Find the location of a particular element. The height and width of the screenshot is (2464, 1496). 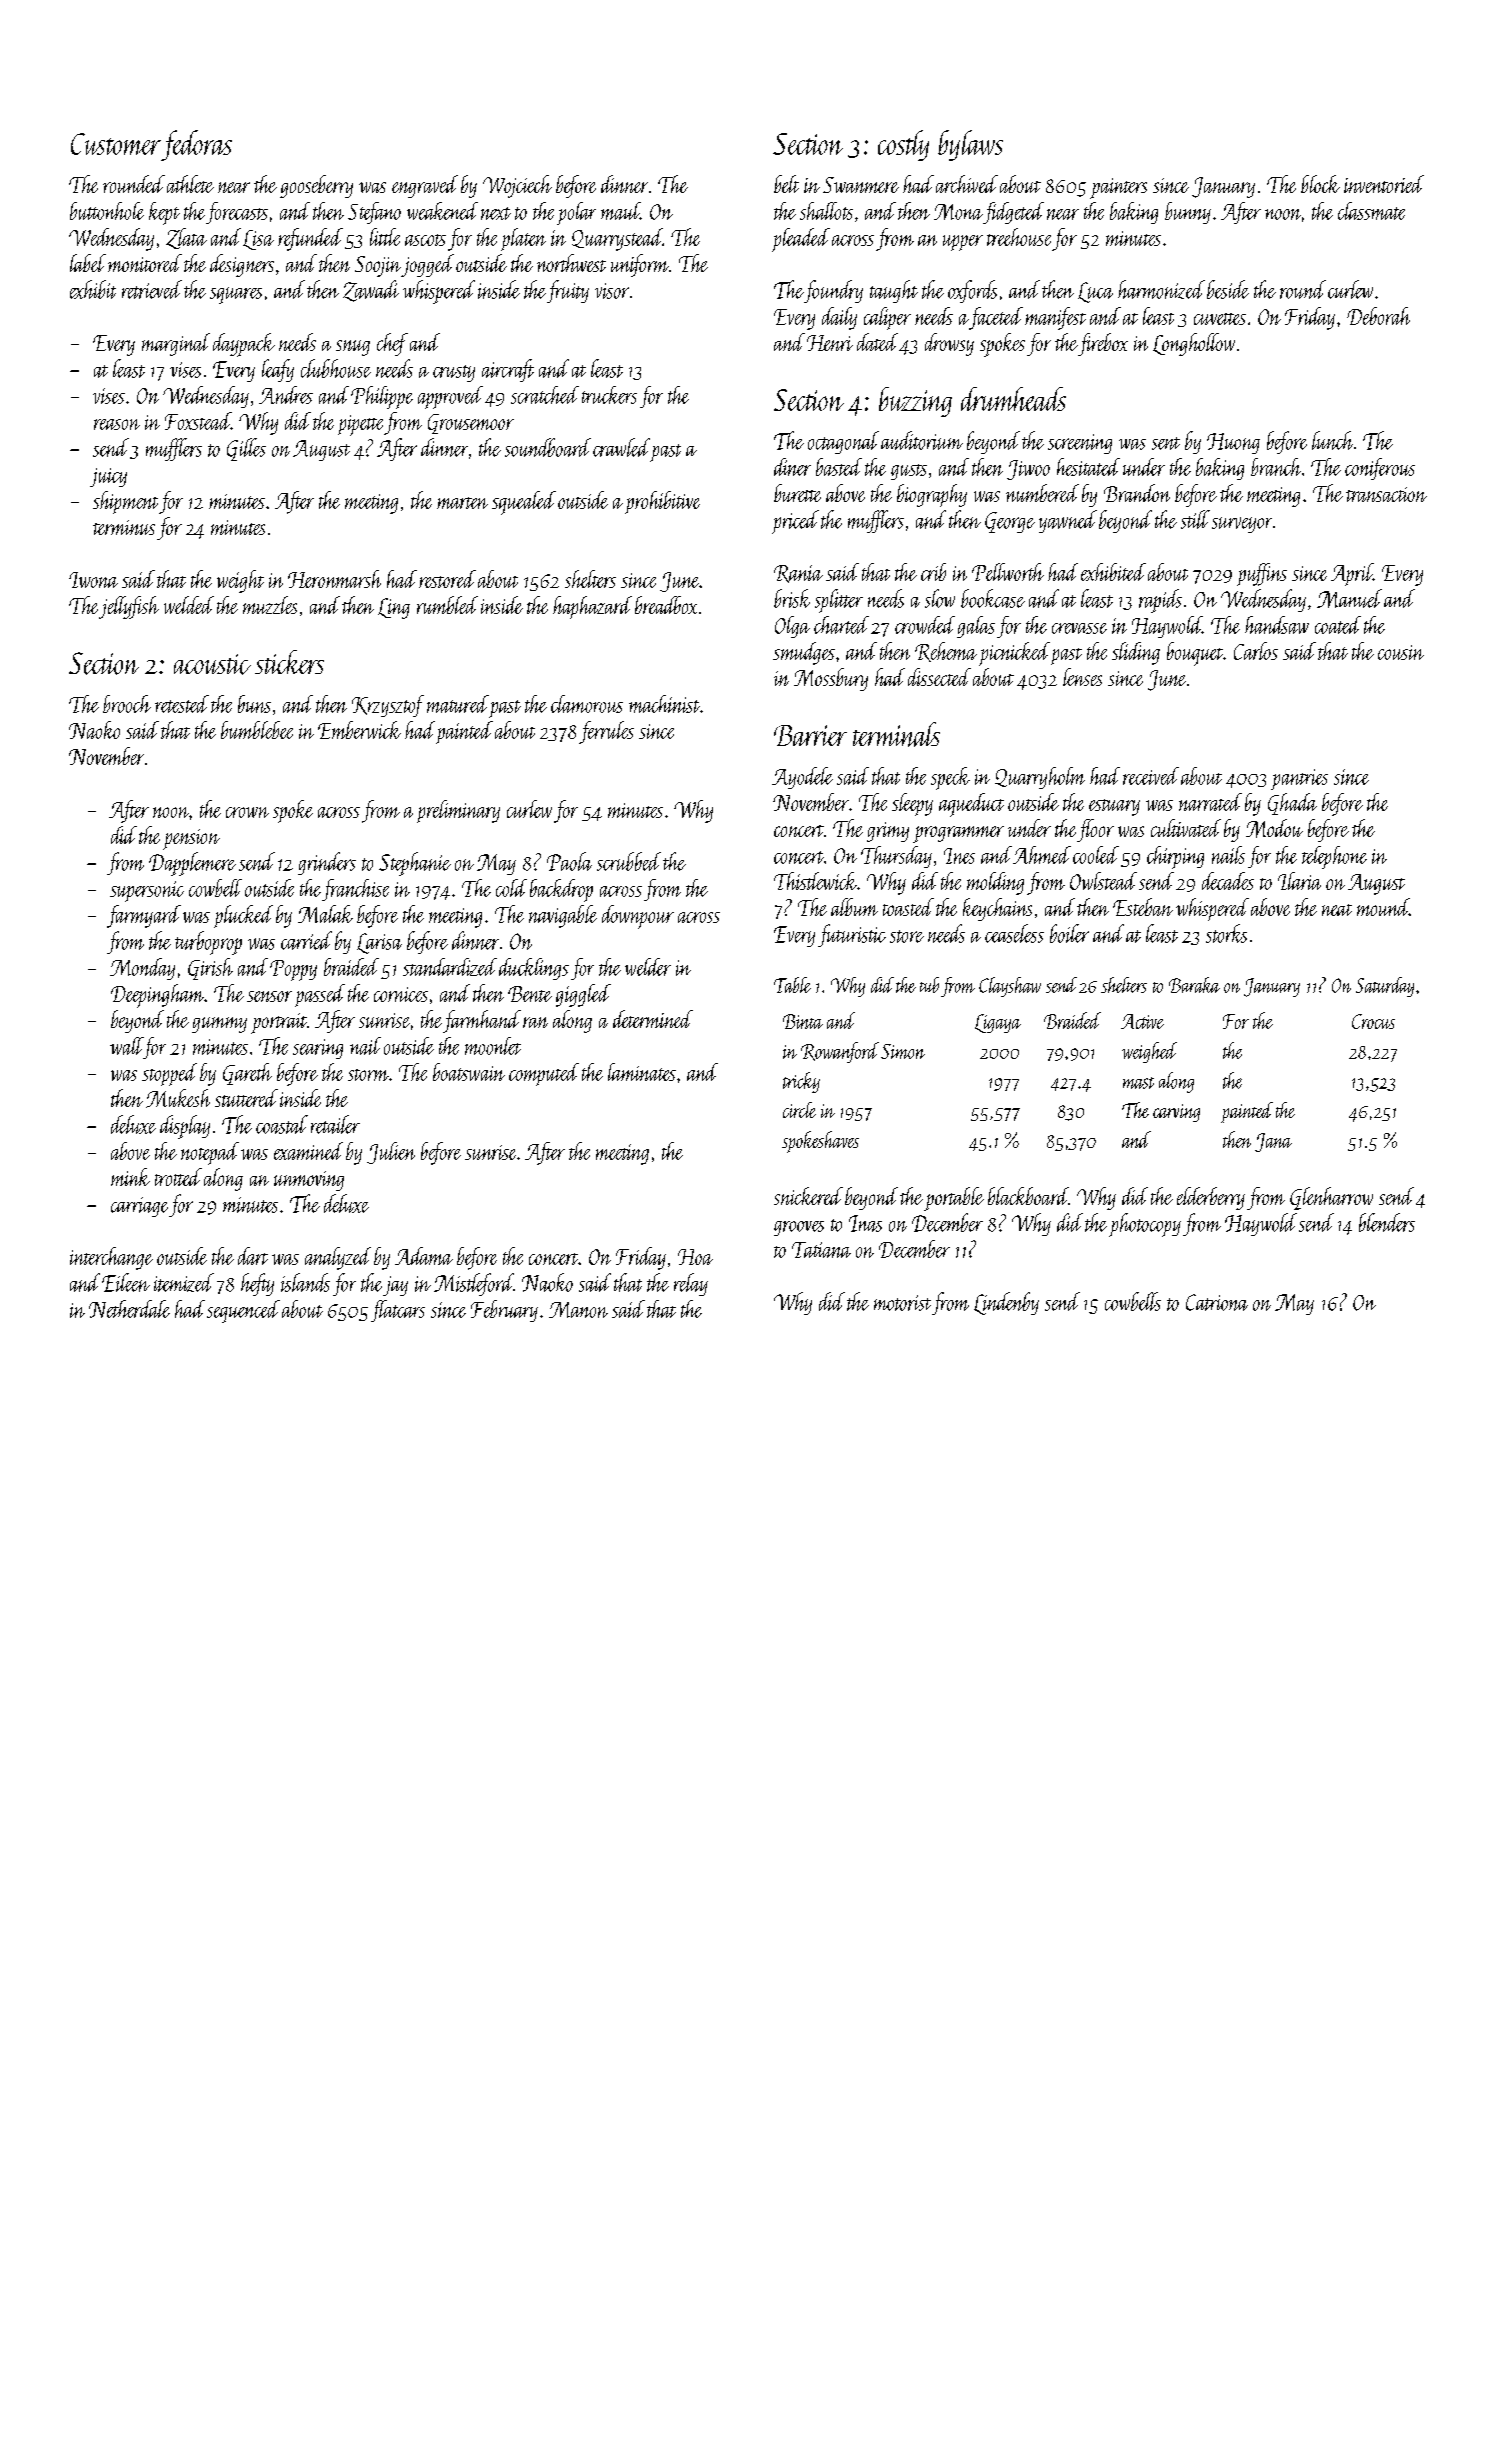

aircraft is located at coordinates (508, 370).
